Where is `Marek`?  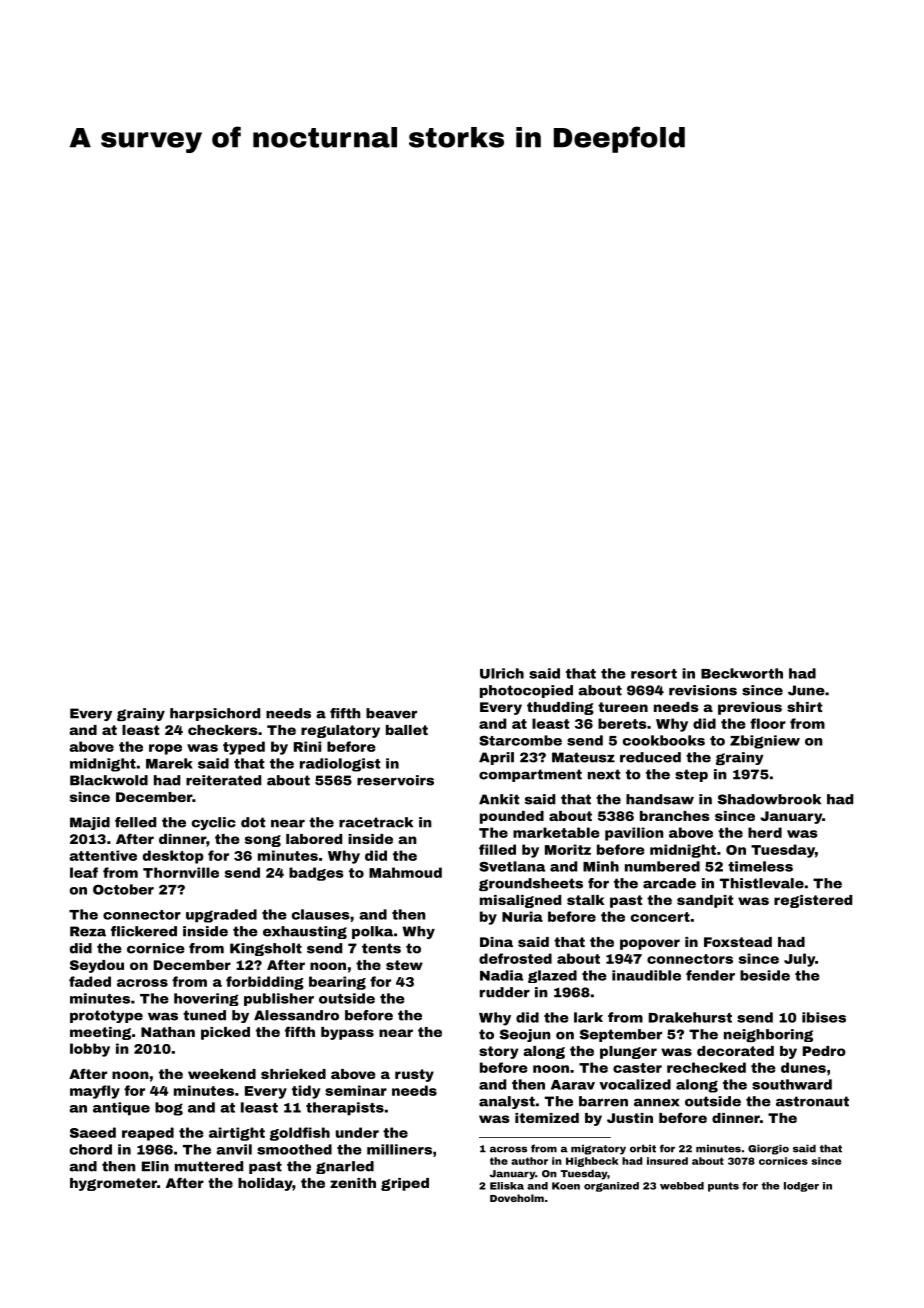 Marek is located at coordinates (169, 763).
